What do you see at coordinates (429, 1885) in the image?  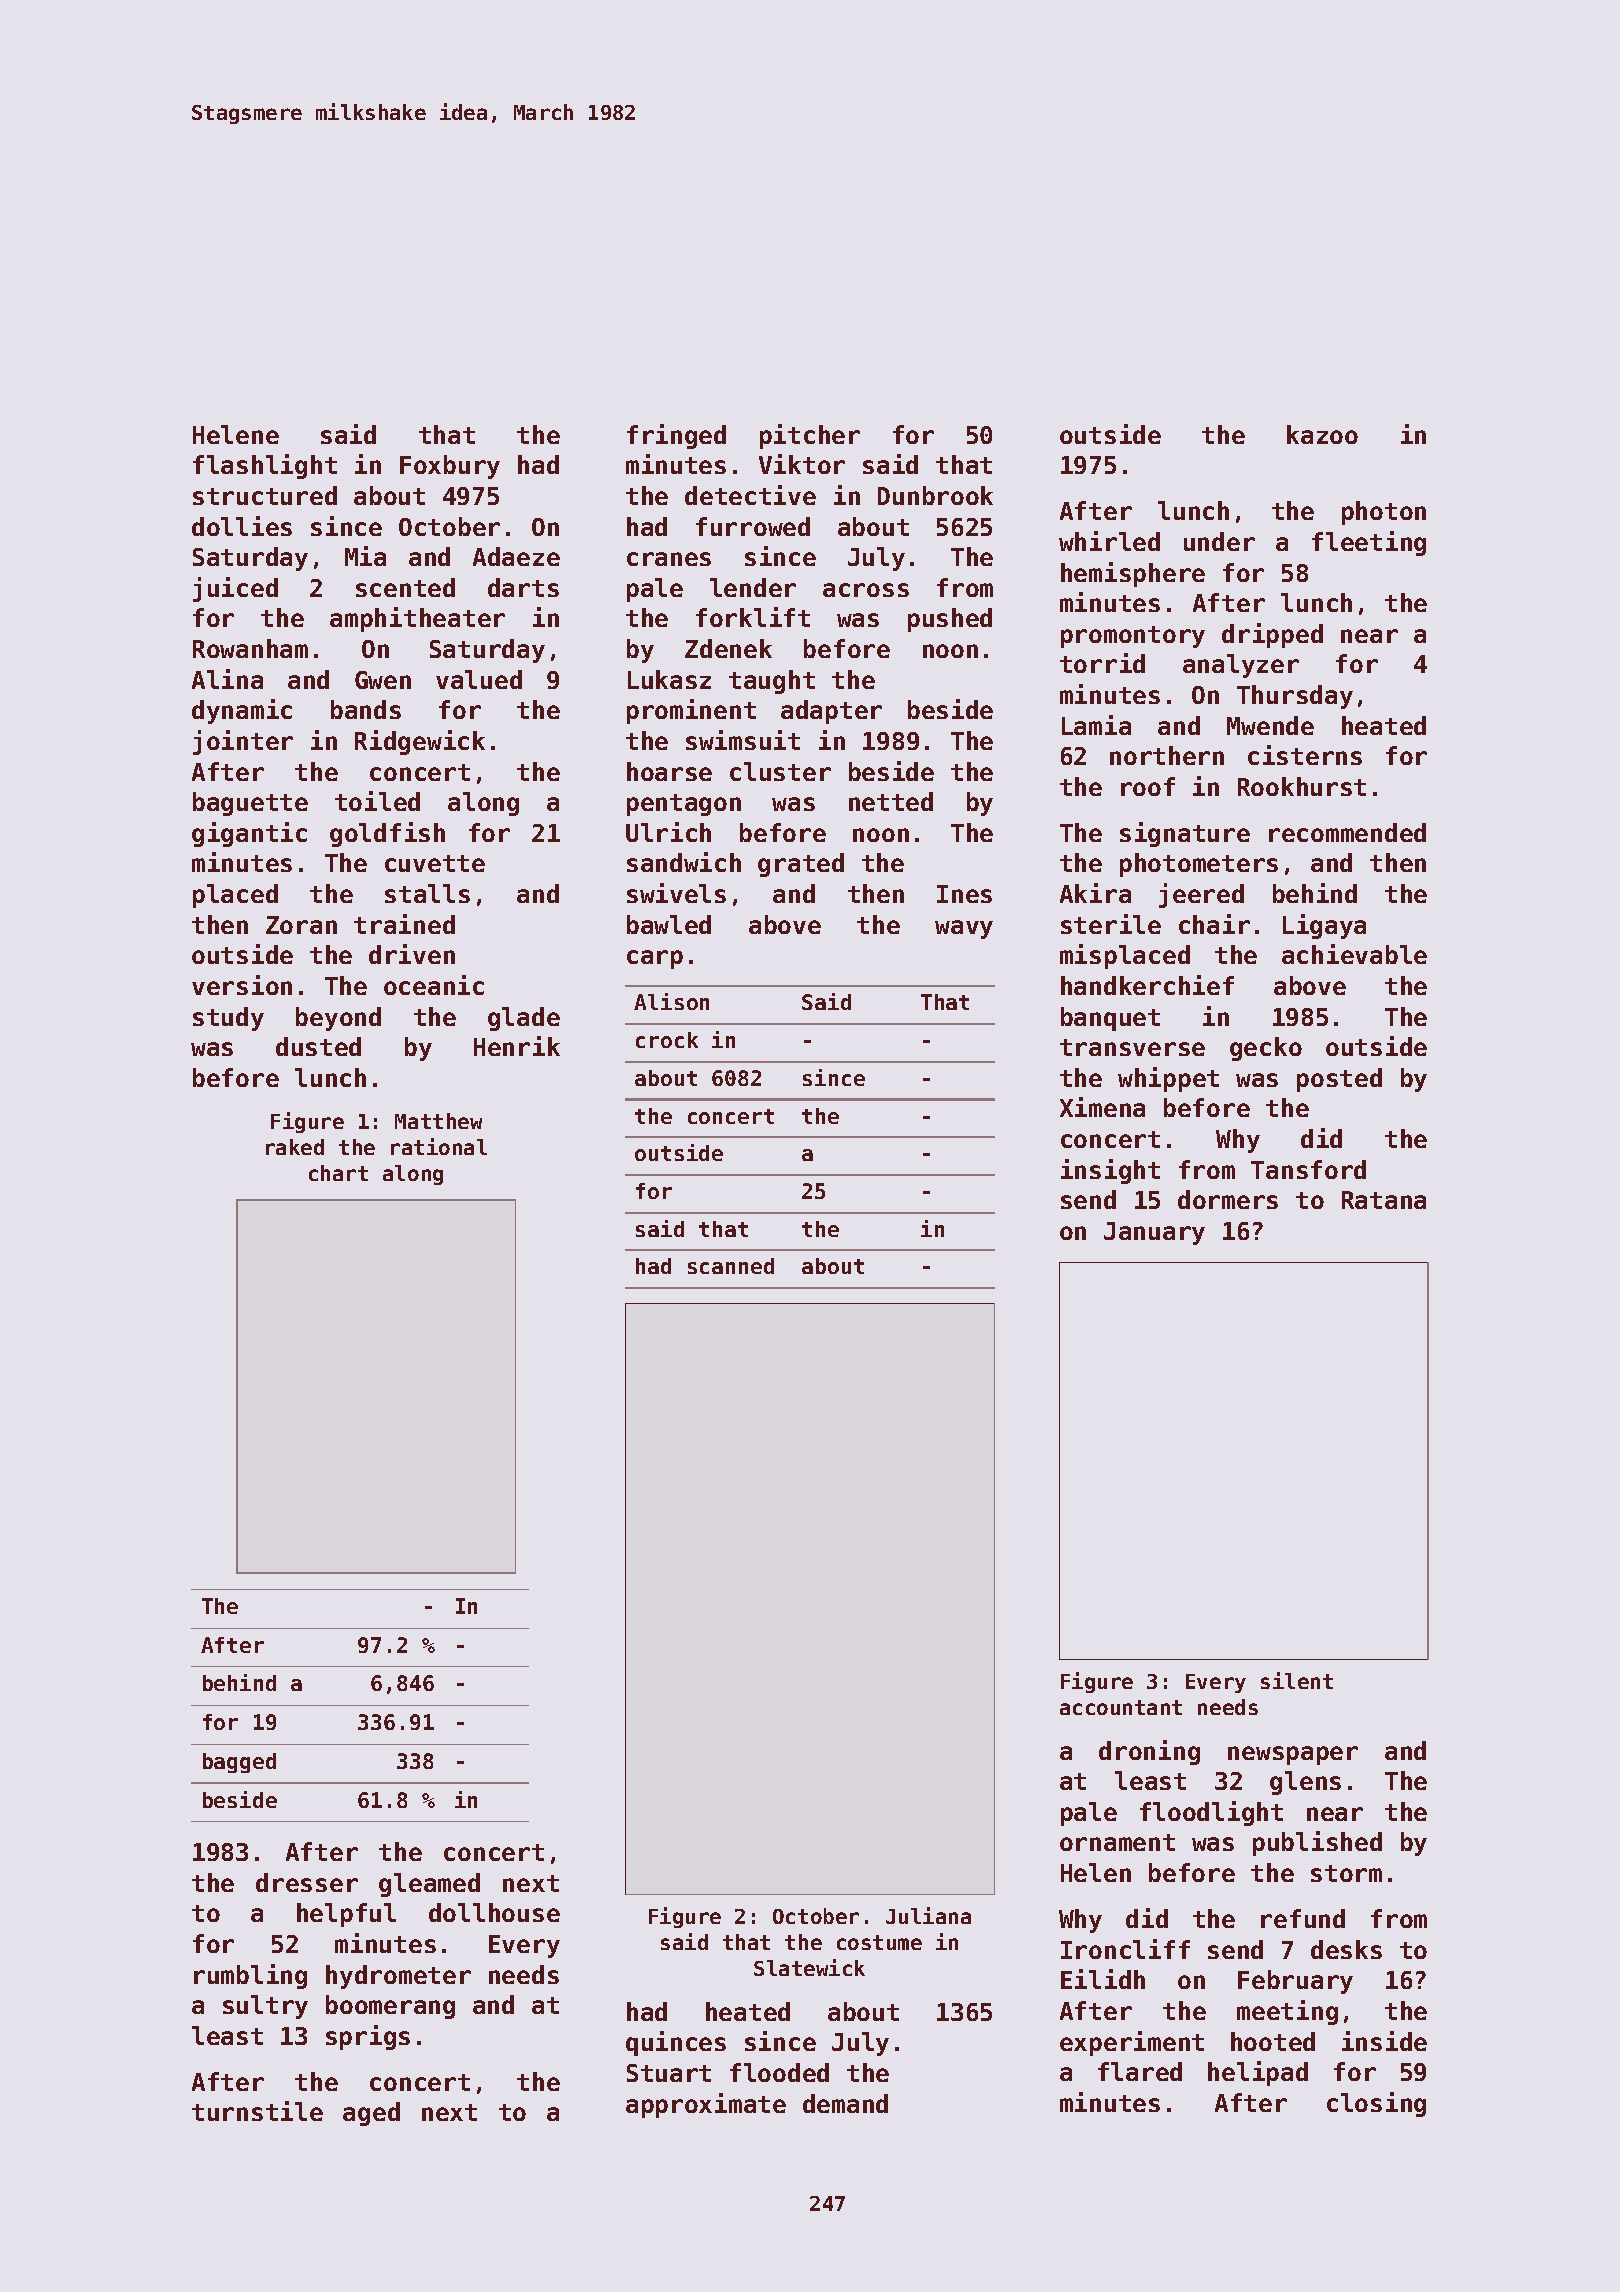 I see `gleamed` at bounding box center [429, 1885].
